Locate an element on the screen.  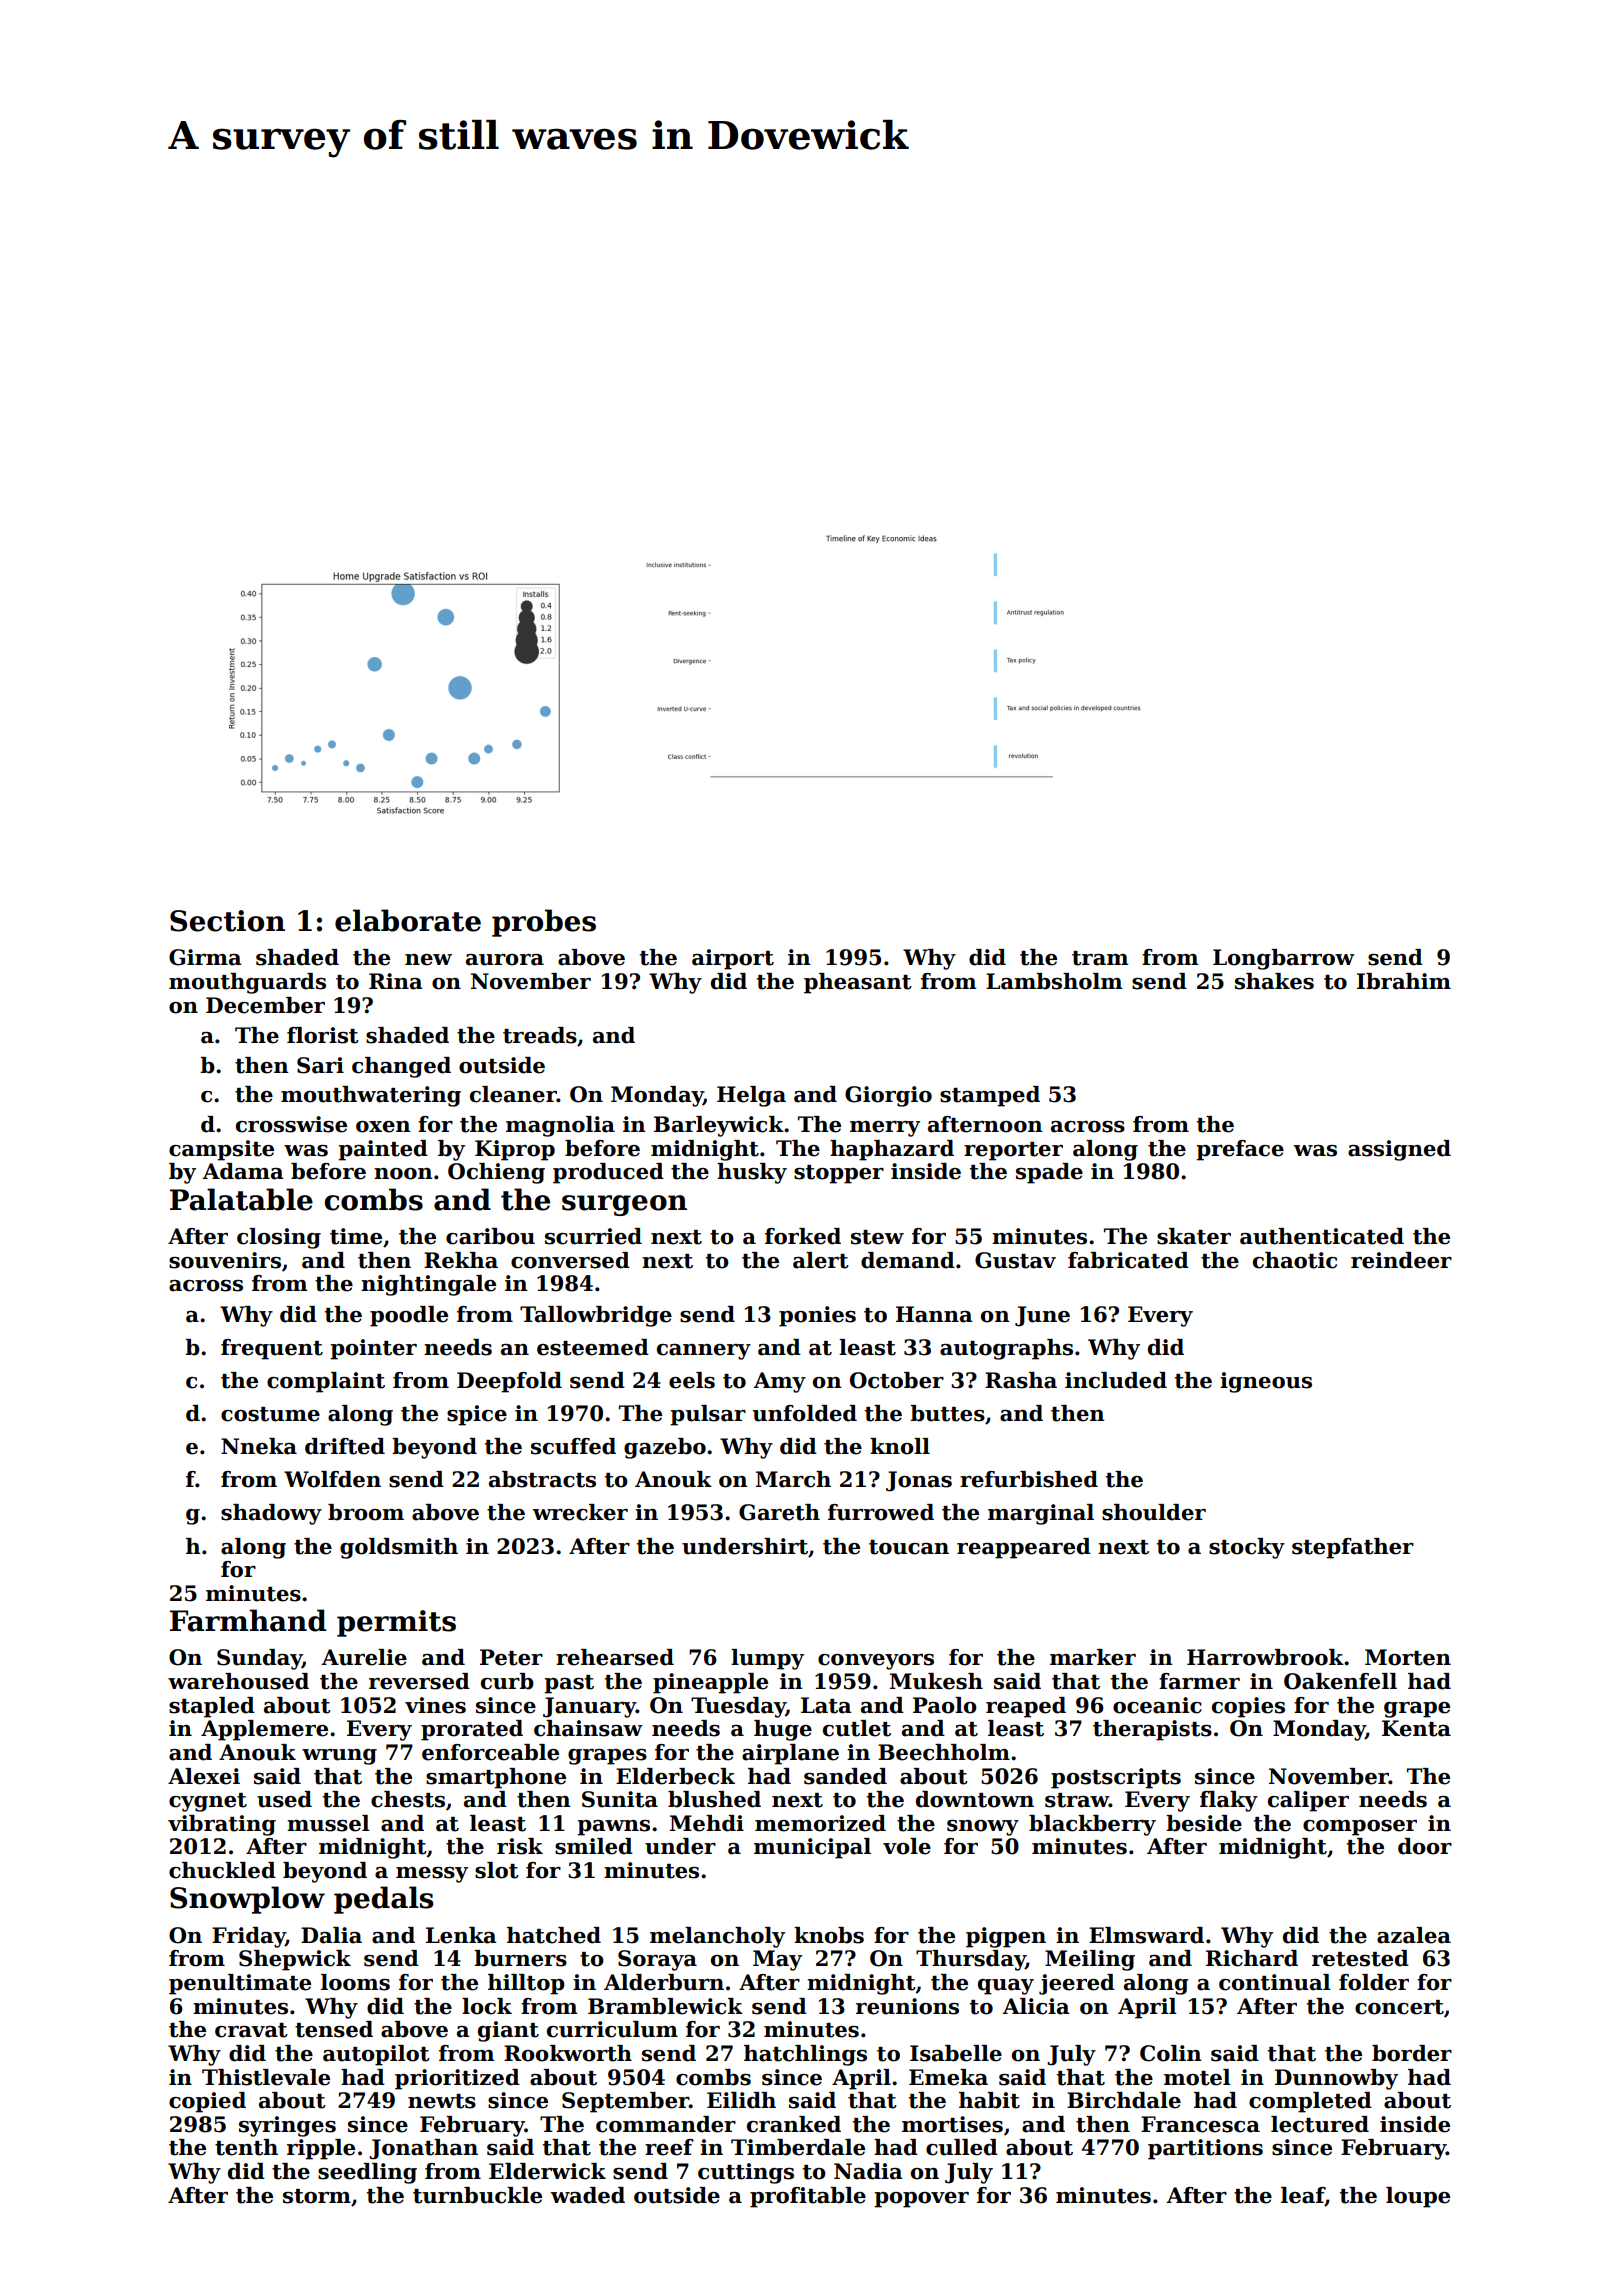
gazebo is located at coordinates (665, 1448).
